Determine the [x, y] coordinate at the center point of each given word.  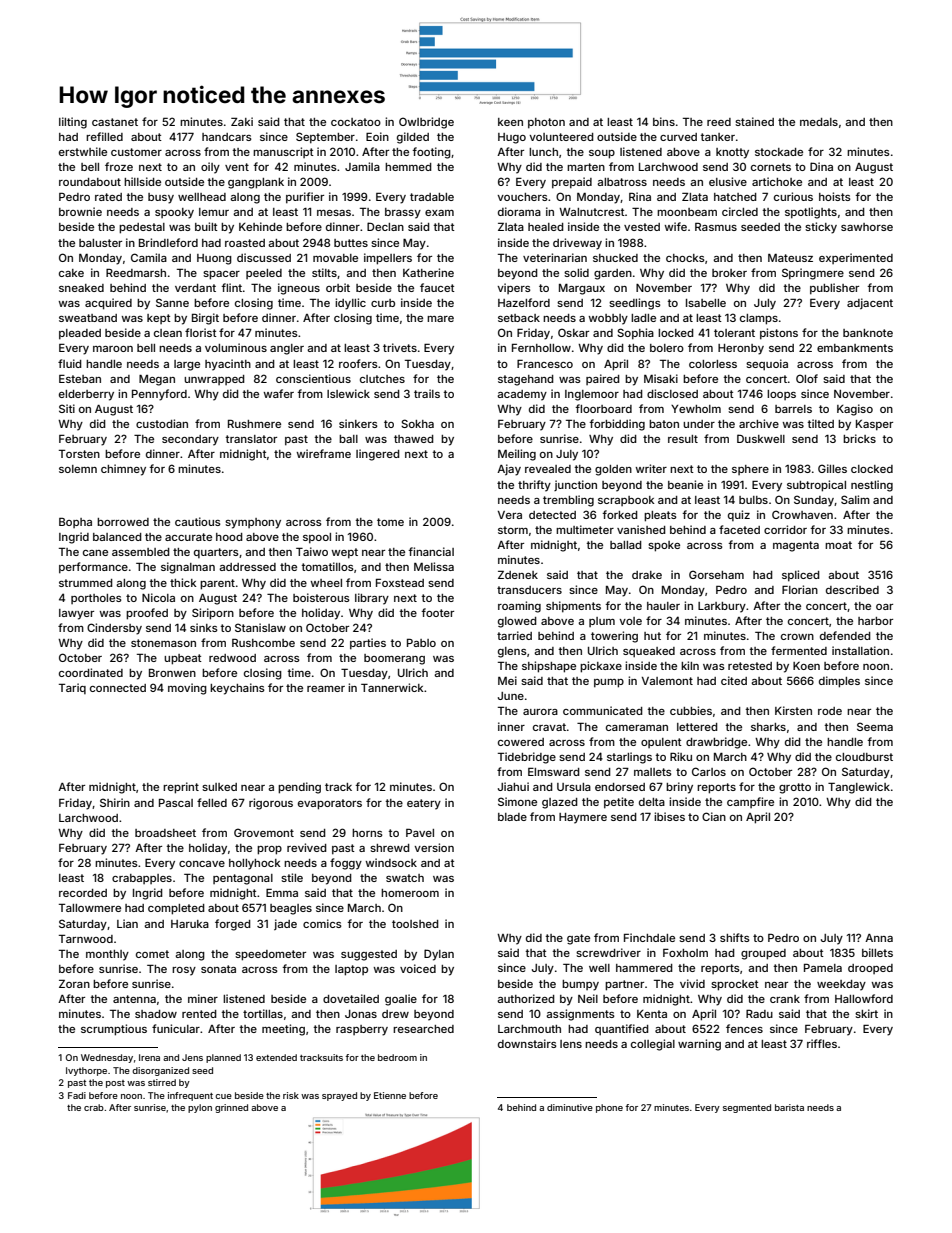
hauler [663, 606]
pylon [200, 1108]
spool [317, 538]
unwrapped [214, 380]
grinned [231, 1108]
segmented [747, 1108]
